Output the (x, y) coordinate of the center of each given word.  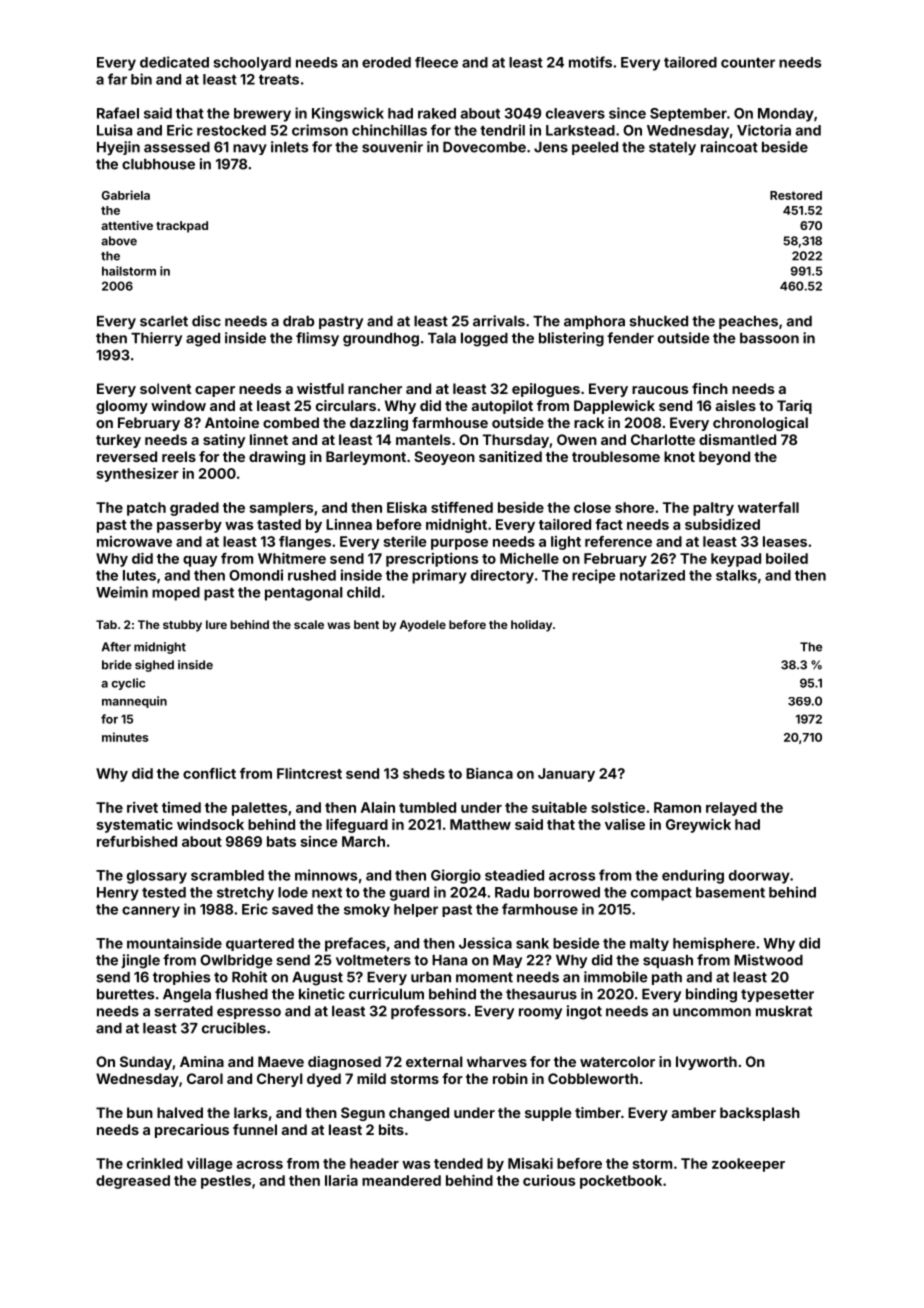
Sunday (146, 1063)
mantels (423, 439)
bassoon (769, 338)
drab (298, 321)
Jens (551, 147)
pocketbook (621, 1182)
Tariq (794, 407)
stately (672, 148)
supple (548, 1114)
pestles (226, 1182)
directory (502, 576)
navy (250, 149)
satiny (224, 441)
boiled (787, 558)
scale (309, 624)
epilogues (546, 390)
